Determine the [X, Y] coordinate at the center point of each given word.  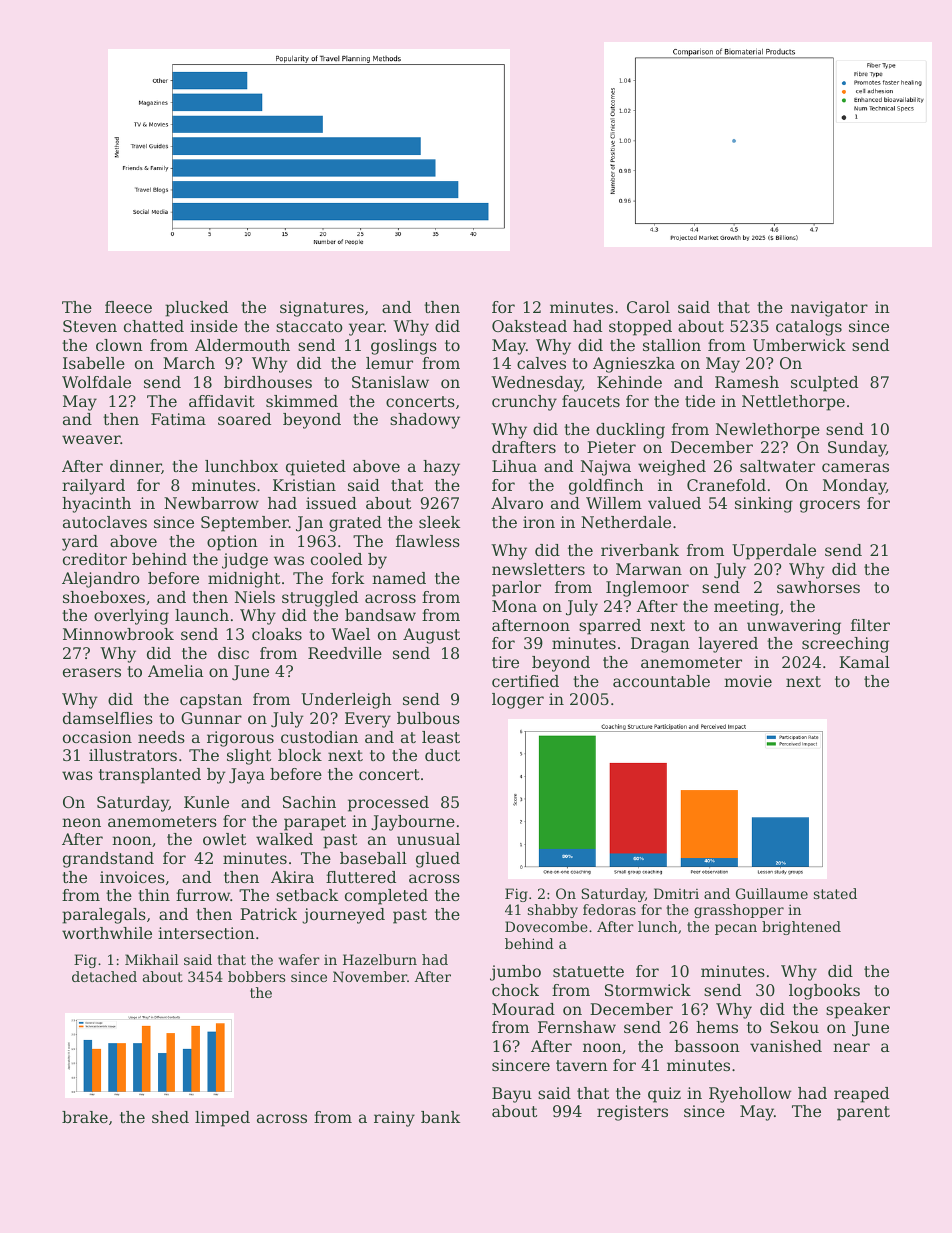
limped [222, 1119]
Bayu [512, 1095]
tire [505, 662]
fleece [128, 307]
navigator [829, 309]
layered [728, 645]
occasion [97, 737]
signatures [322, 309]
